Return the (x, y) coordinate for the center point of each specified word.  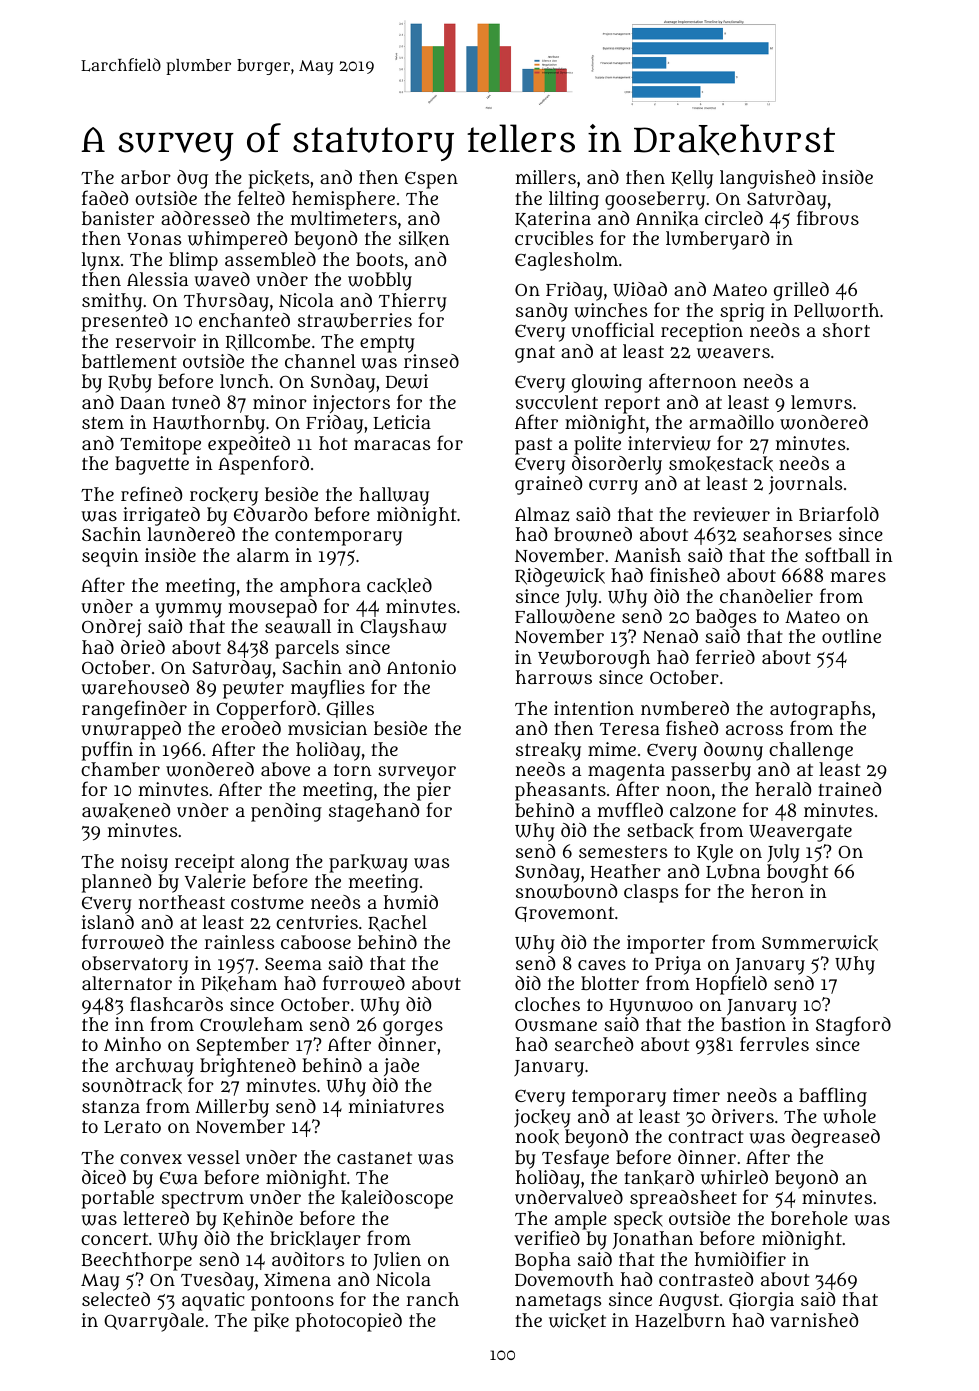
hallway (394, 496)
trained (850, 789)
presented (124, 322)
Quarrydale (154, 1322)
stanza (111, 1107)
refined (151, 493)
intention (594, 708)
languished (767, 179)
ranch (432, 1299)
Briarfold (839, 513)
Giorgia (761, 1301)
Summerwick (820, 943)
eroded (251, 728)
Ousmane (556, 1025)
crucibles (554, 238)
